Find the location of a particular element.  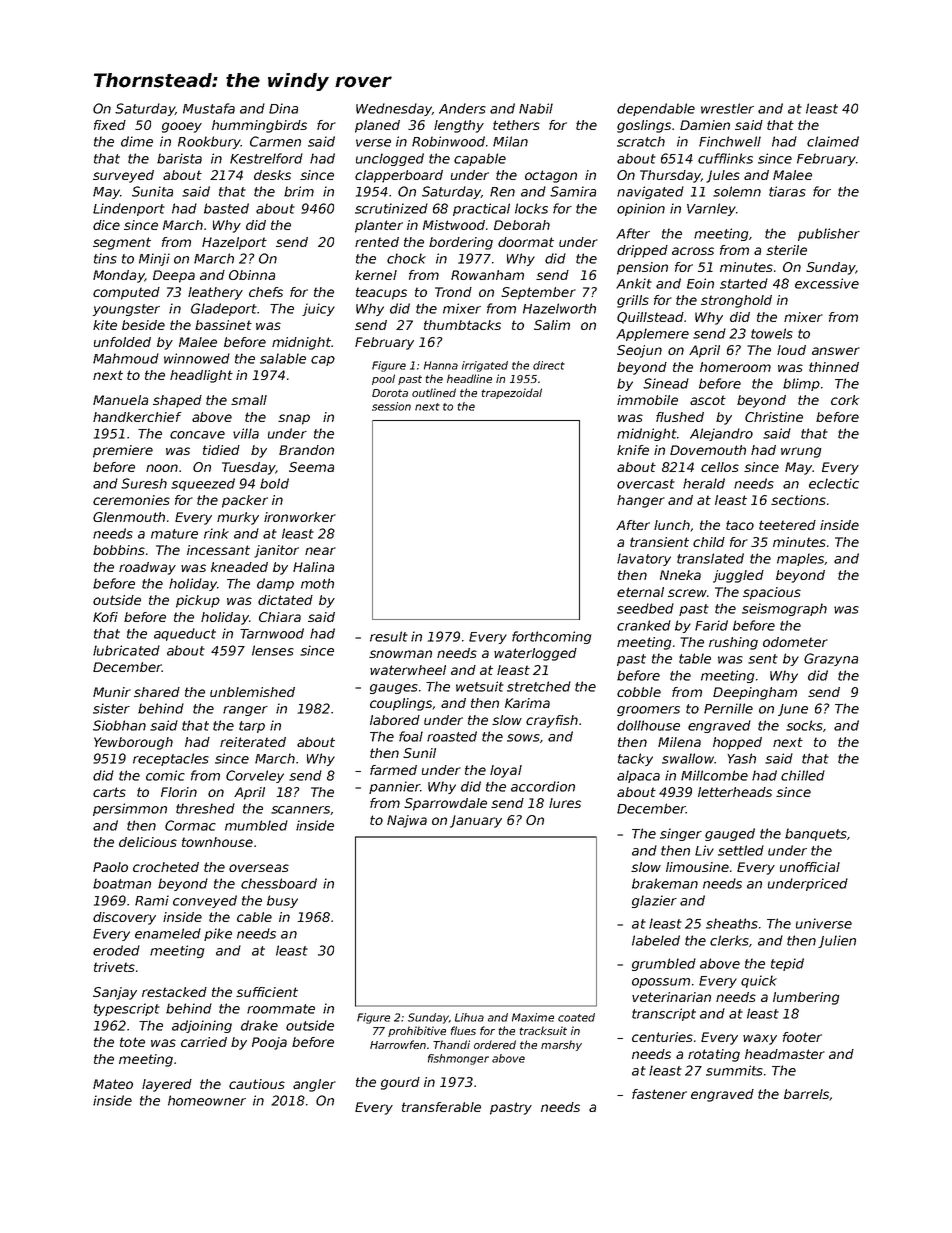

brakeman is located at coordinates (665, 883).
